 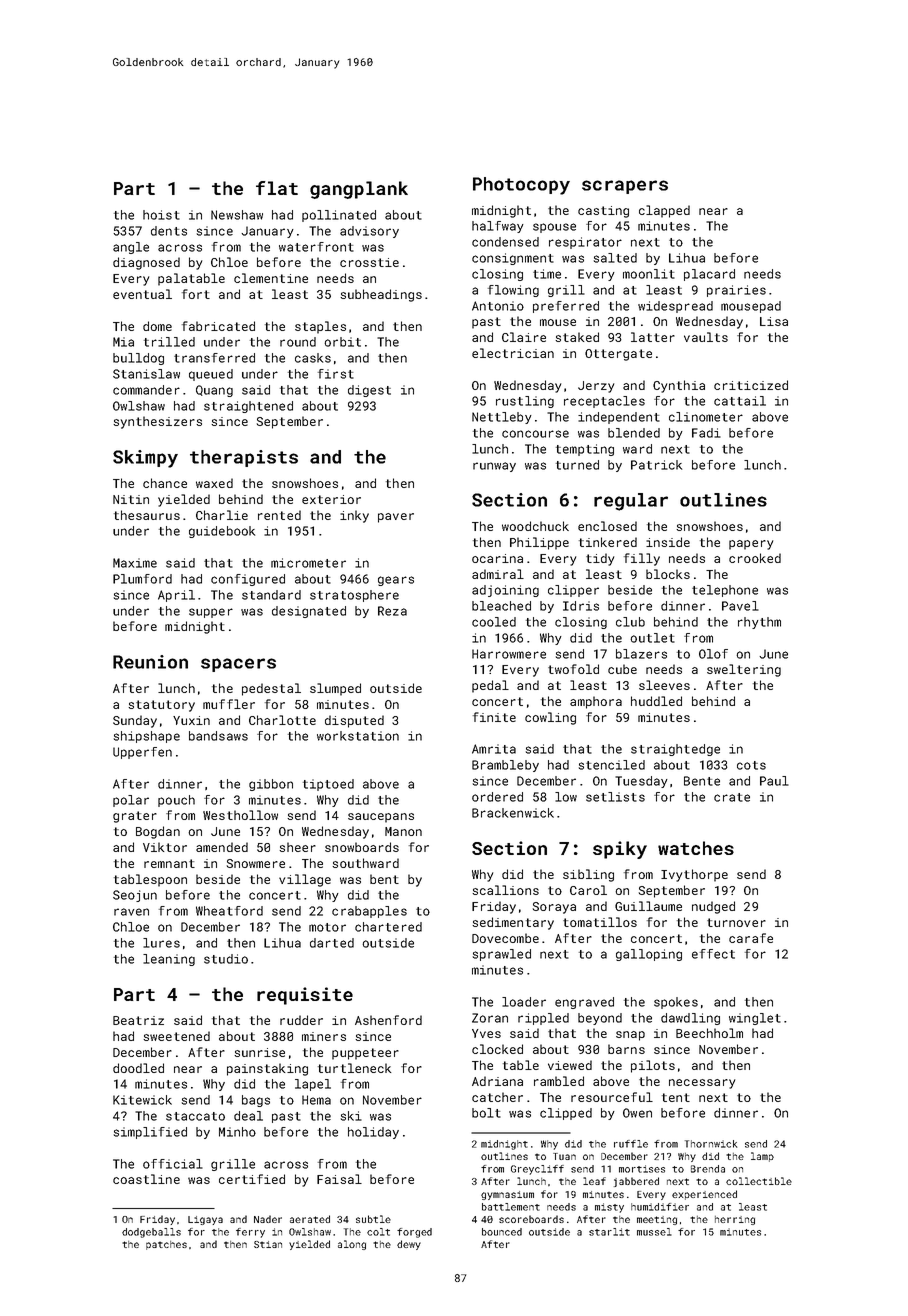 What do you see at coordinates (498, 574) in the image?
I see `admiral` at bounding box center [498, 574].
